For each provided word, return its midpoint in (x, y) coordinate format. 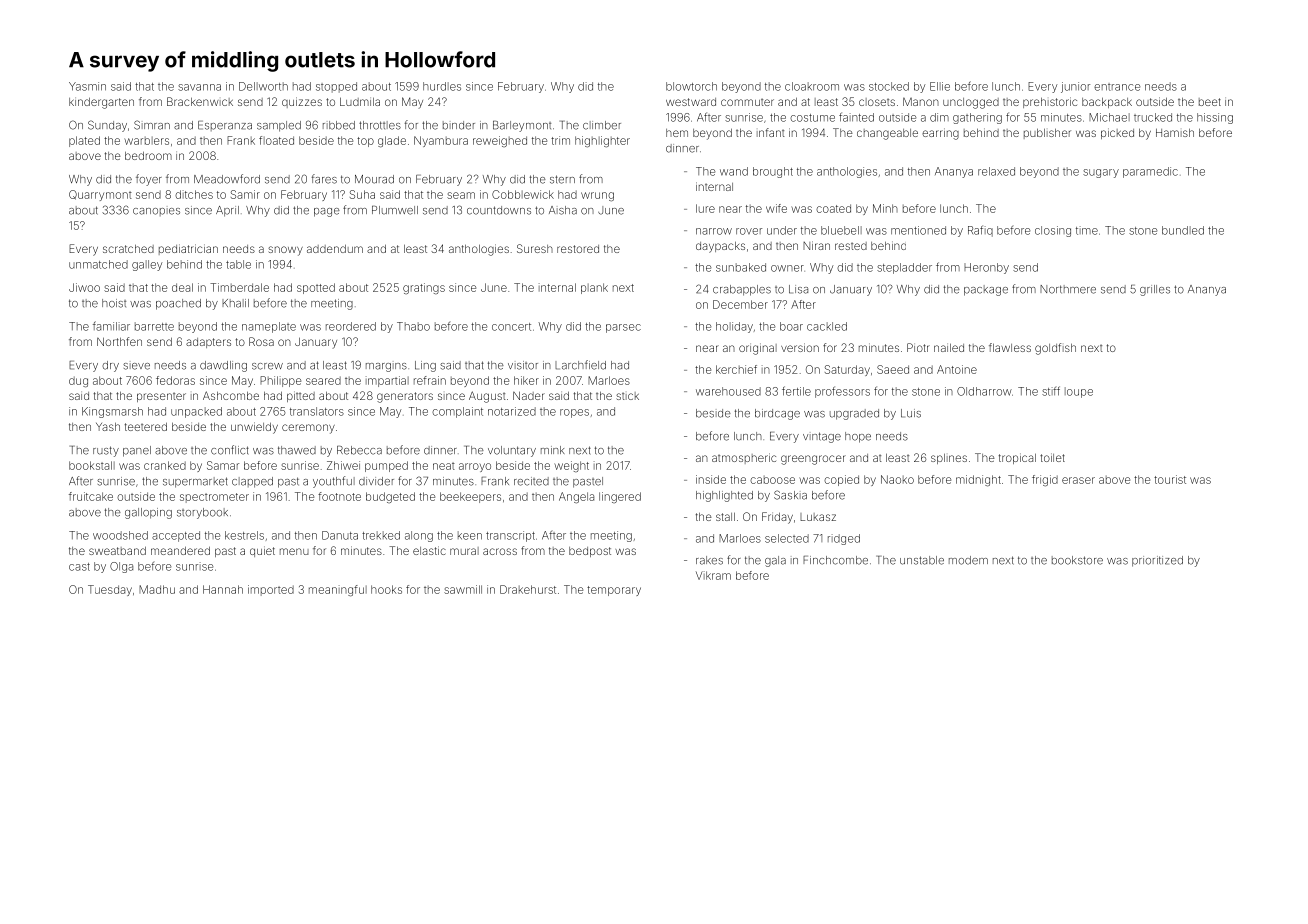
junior (1075, 87)
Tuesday (110, 590)
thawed (297, 450)
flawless (1010, 347)
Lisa (798, 289)
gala (775, 561)
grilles (1155, 290)
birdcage (777, 414)
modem (968, 560)
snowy (285, 251)
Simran (152, 125)
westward (691, 102)
